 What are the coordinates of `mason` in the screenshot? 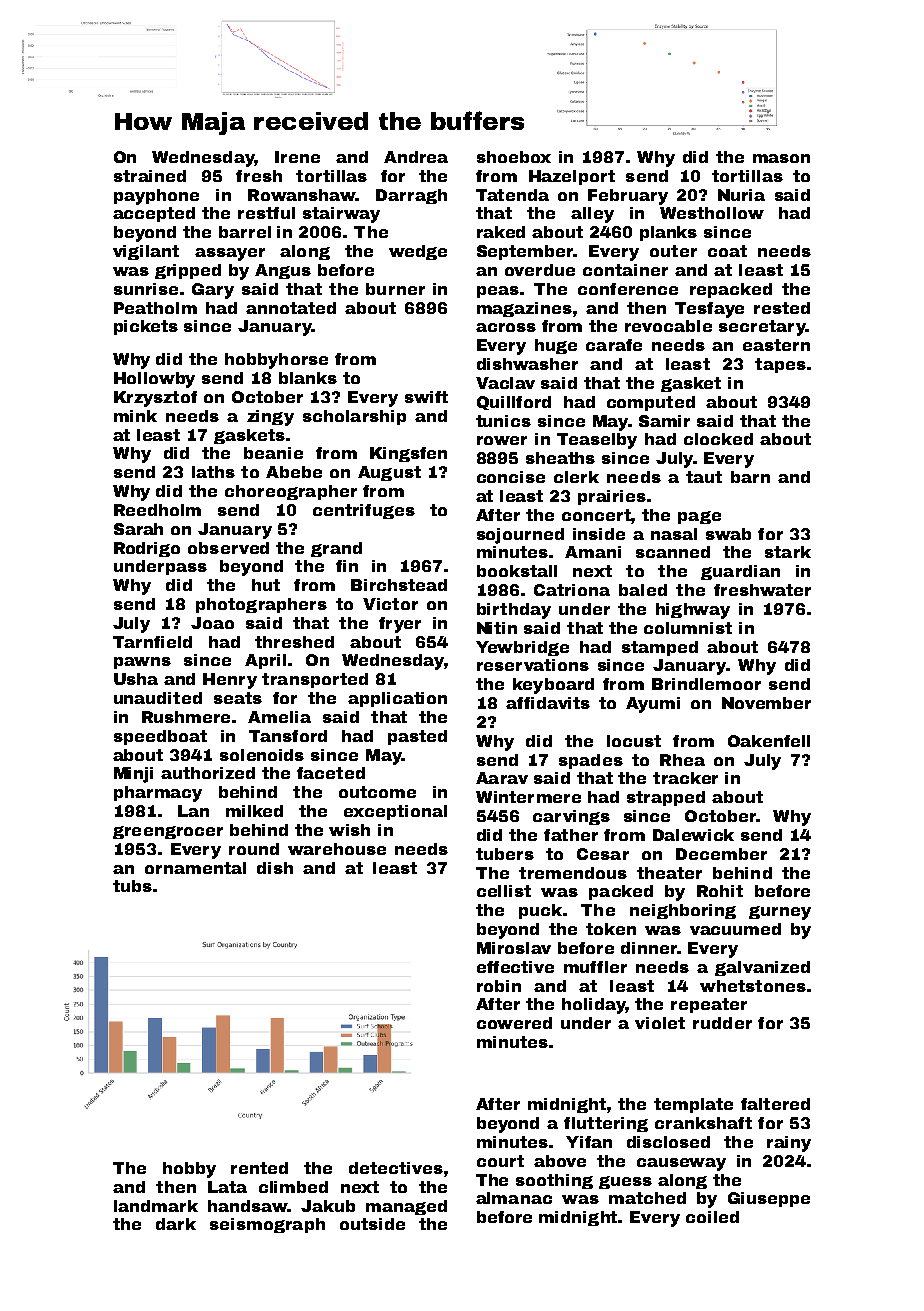 It's located at (781, 158).
